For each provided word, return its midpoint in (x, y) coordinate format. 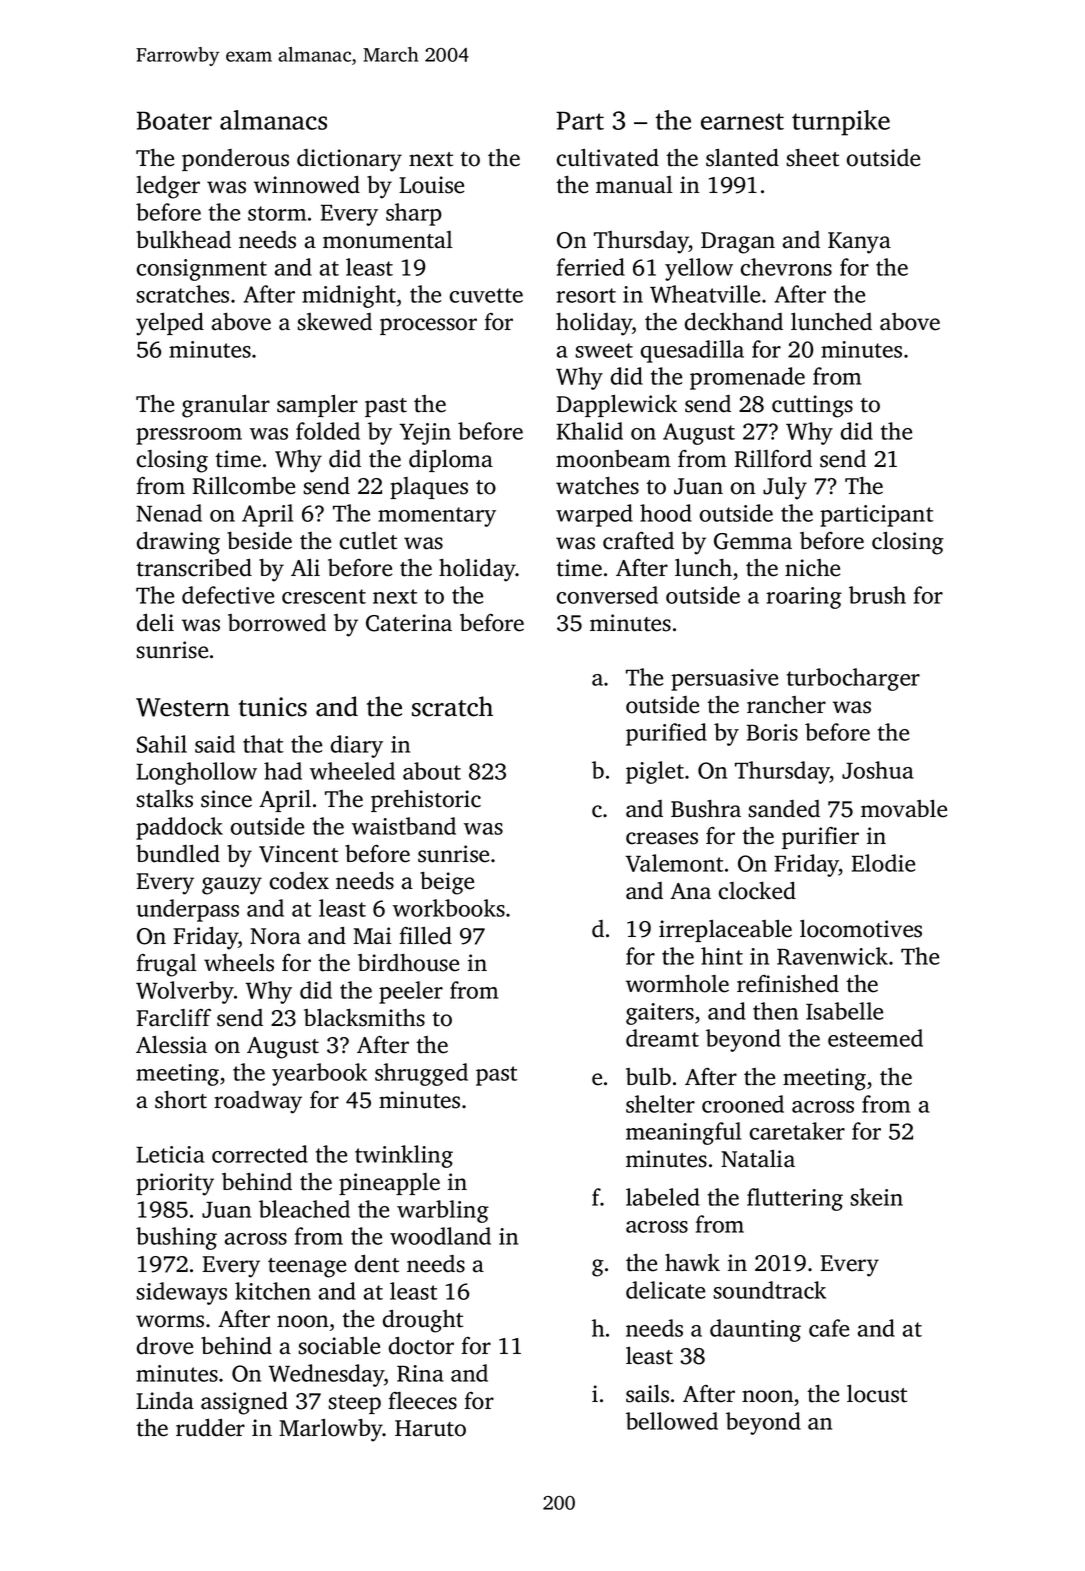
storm (277, 213)
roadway (258, 1102)
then (775, 1011)
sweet (604, 350)
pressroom (189, 436)
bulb (648, 1077)
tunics (273, 707)
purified (666, 734)
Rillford (773, 459)
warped (594, 515)
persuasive (724, 680)
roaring (804, 598)
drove (165, 1346)
